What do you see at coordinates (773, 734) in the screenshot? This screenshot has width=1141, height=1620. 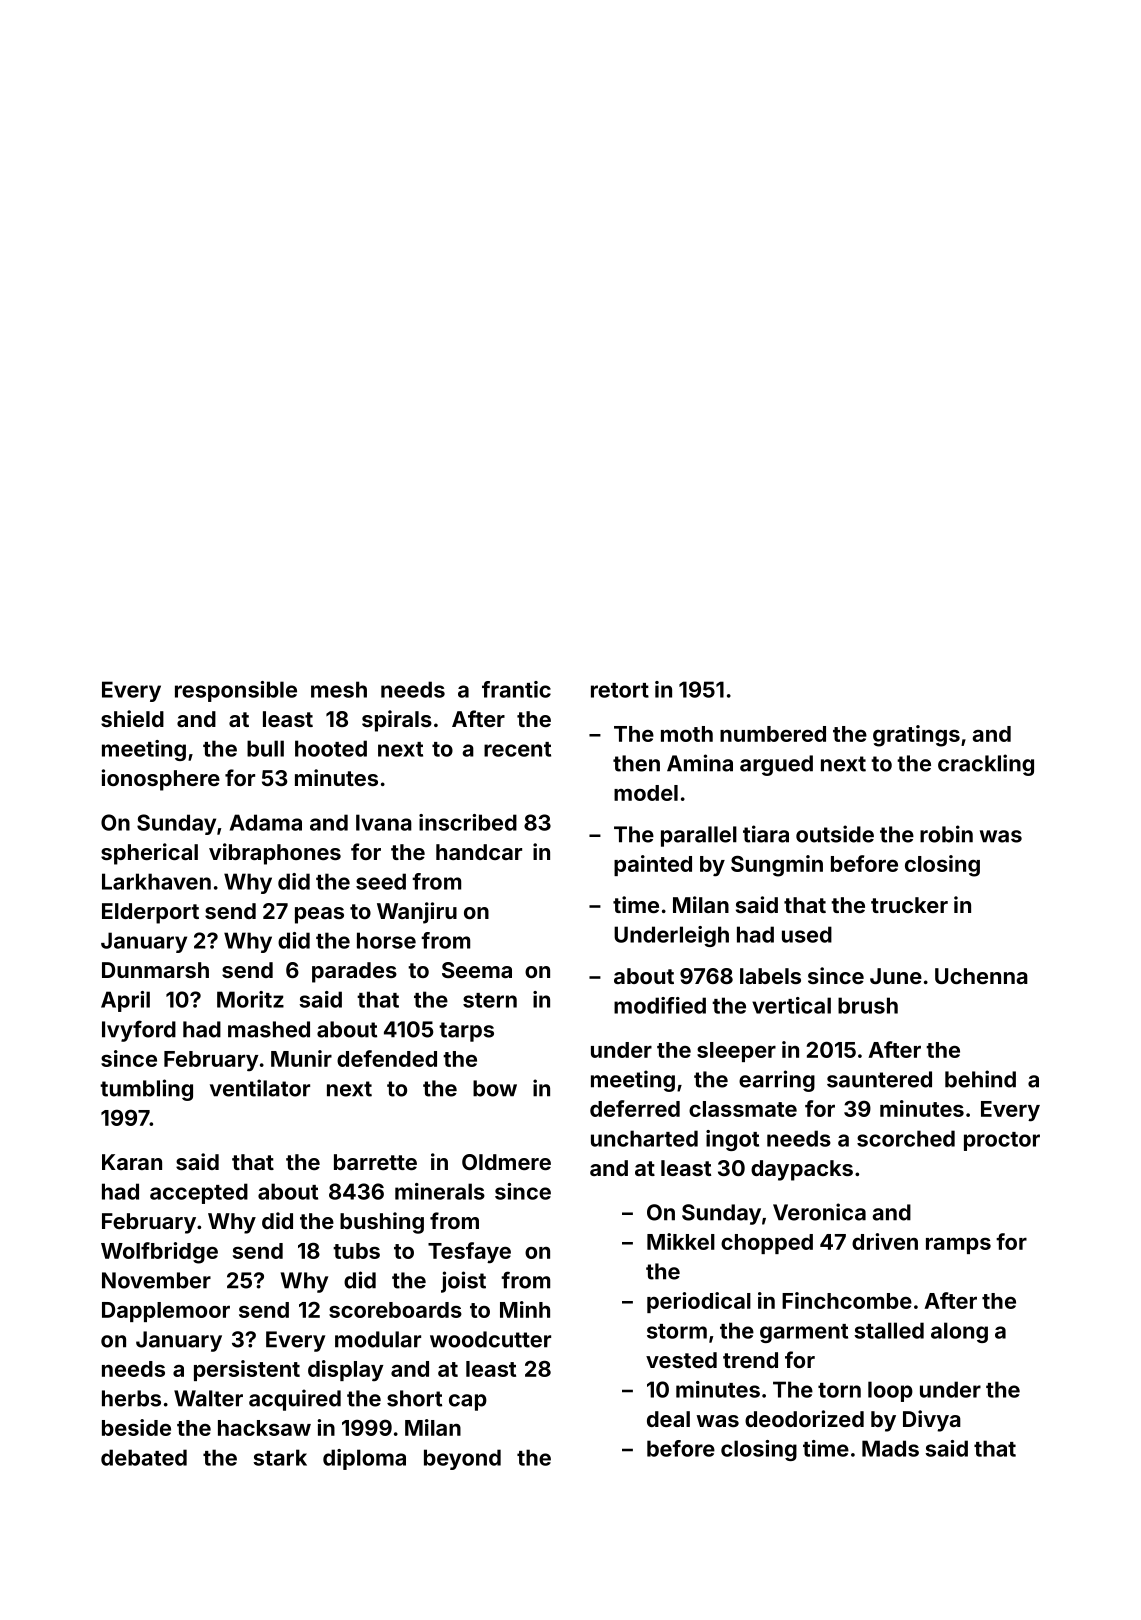 I see `numbered` at bounding box center [773, 734].
